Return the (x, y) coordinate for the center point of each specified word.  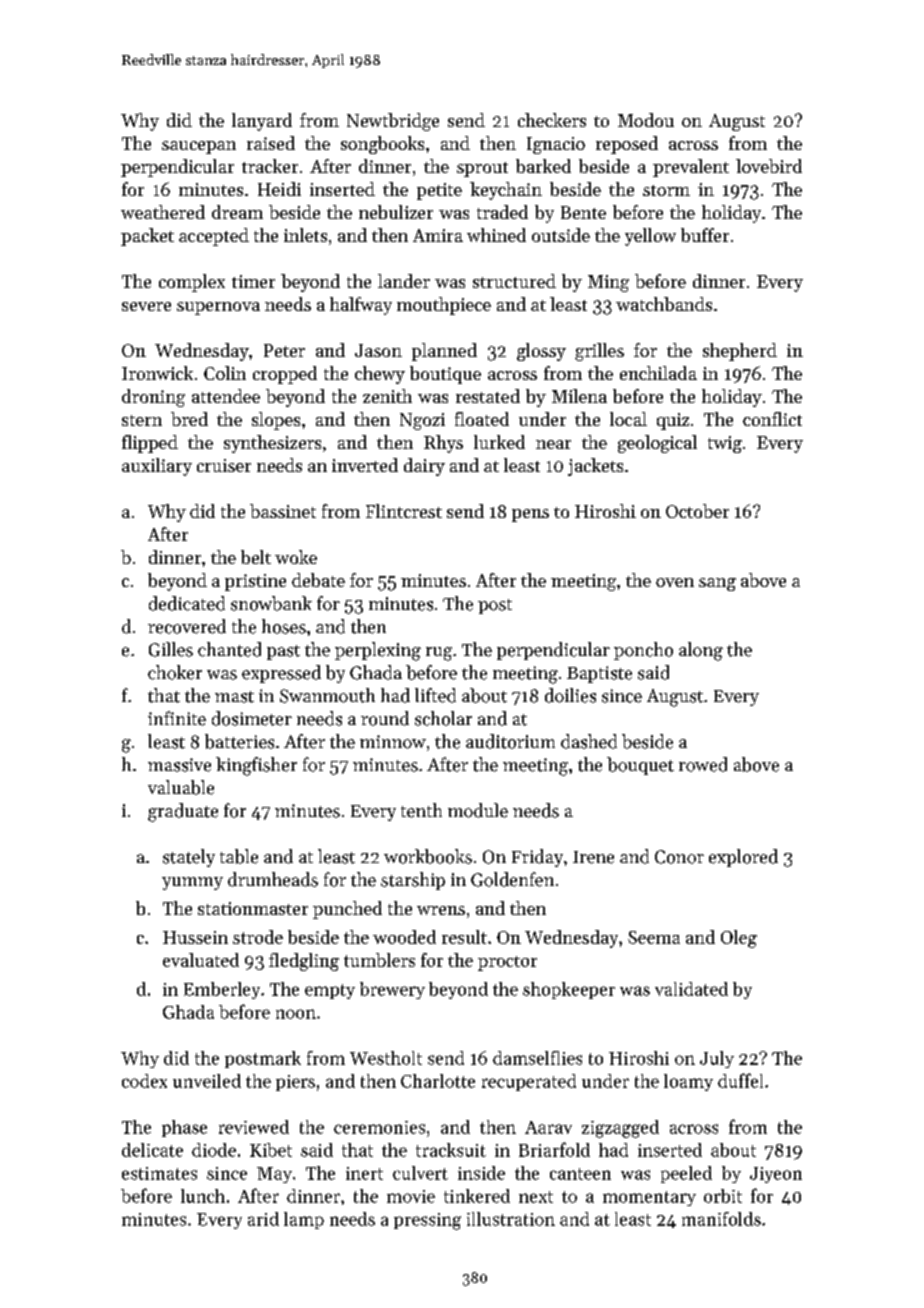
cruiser (224, 465)
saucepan (199, 147)
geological (657, 444)
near (553, 444)
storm (666, 190)
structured (514, 281)
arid (263, 1219)
